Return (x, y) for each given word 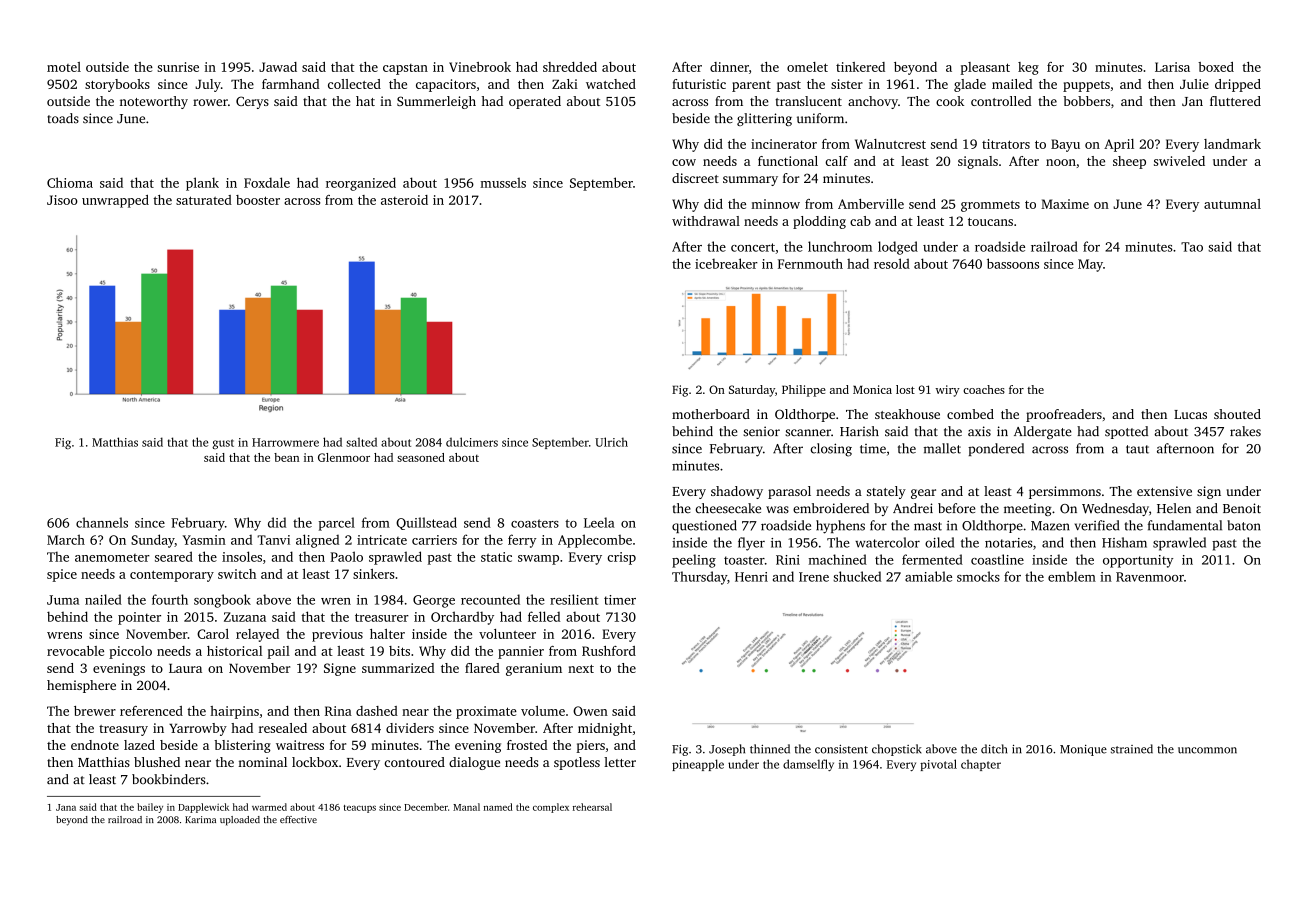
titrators (1006, 144)
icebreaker (726, 263)
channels (102, 522)
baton (1244, 525)
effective (298, 819)
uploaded (240, 821)
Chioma (70, 182)
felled (544, 616)
